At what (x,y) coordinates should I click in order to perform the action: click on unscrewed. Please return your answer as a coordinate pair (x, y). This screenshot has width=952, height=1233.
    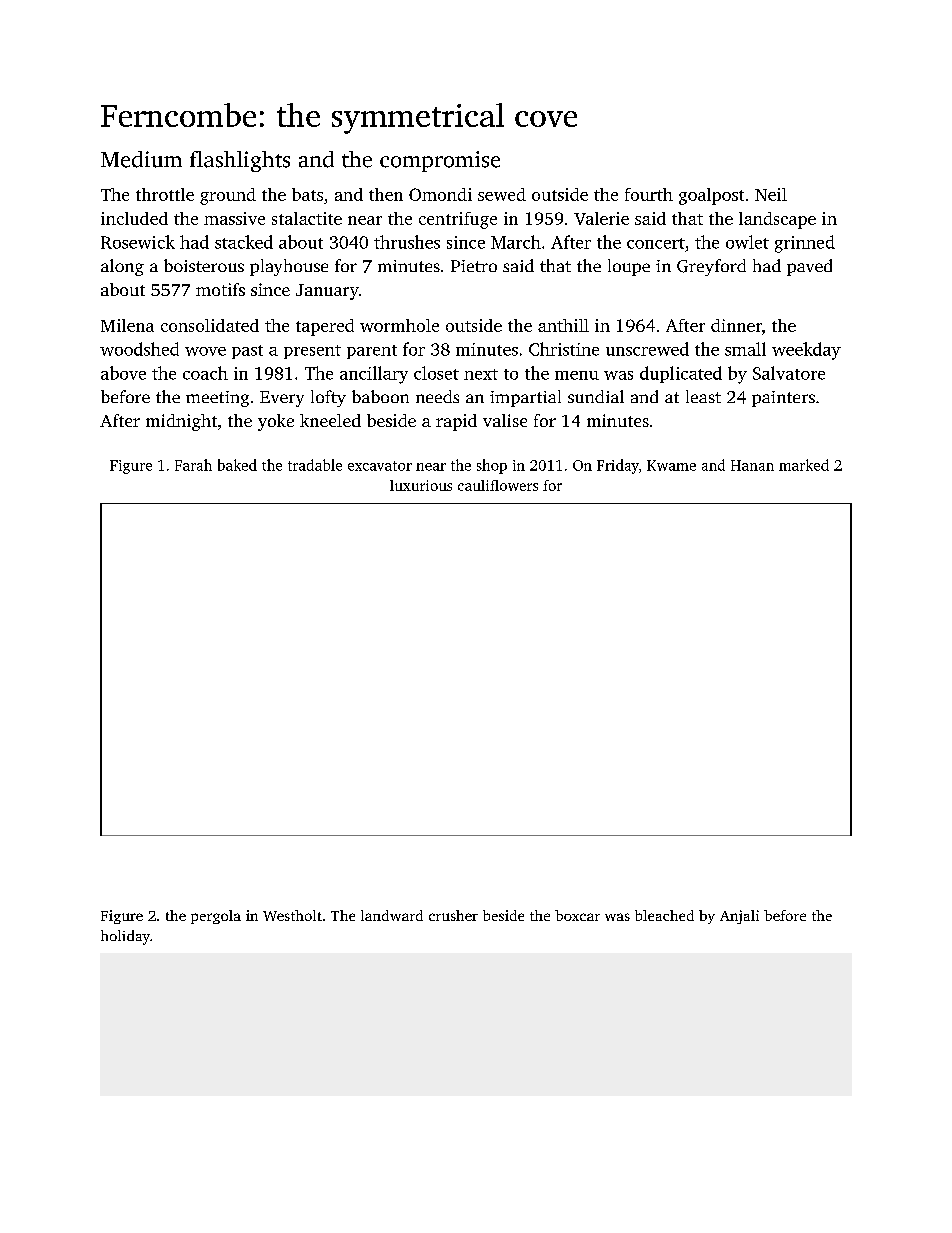
    Looking at the image, I should click on (647, 349).
